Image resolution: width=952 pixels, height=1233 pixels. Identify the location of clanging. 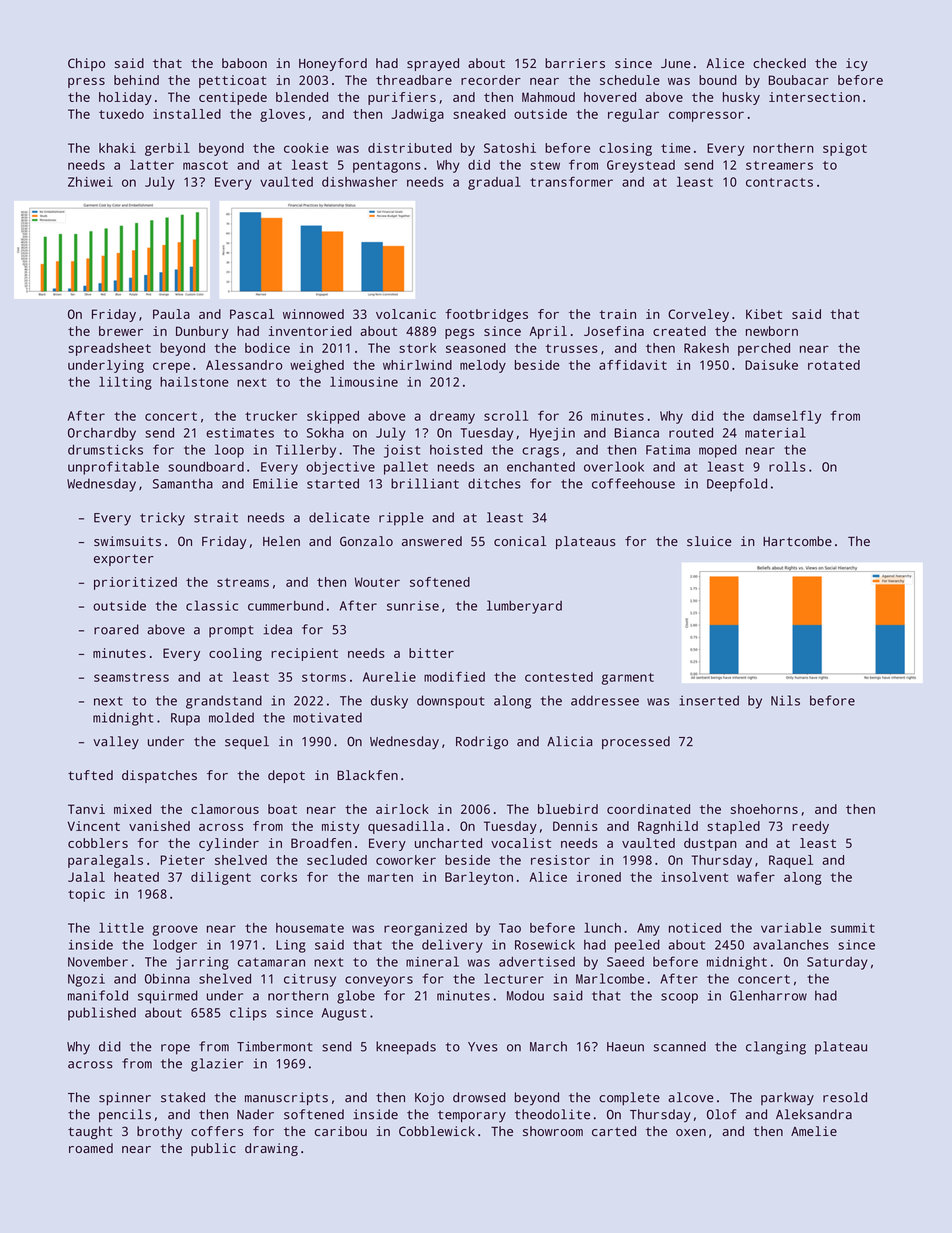
(776, 1048).
